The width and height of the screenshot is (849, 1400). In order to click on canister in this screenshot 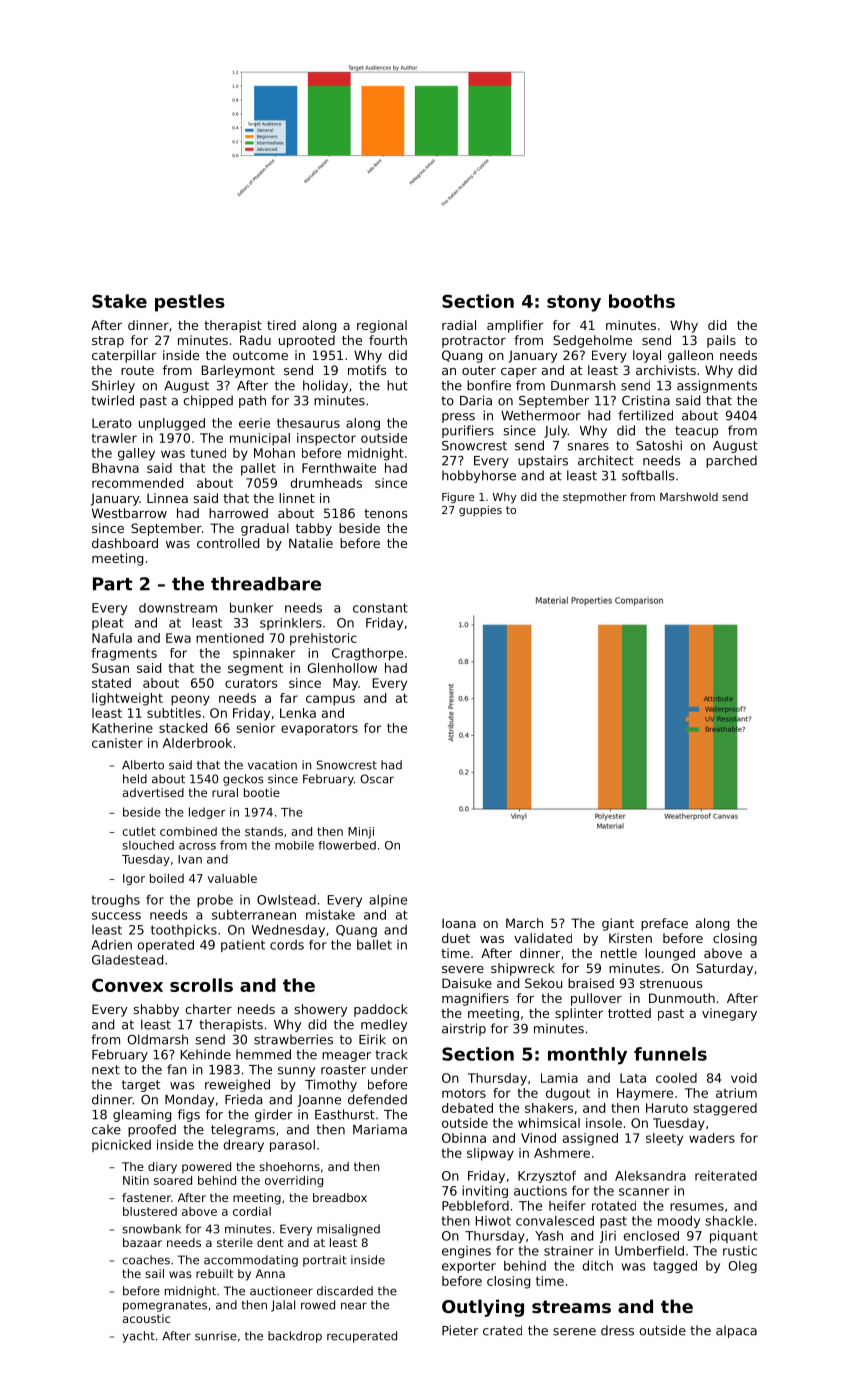, I will do `click(117, 743)`.
